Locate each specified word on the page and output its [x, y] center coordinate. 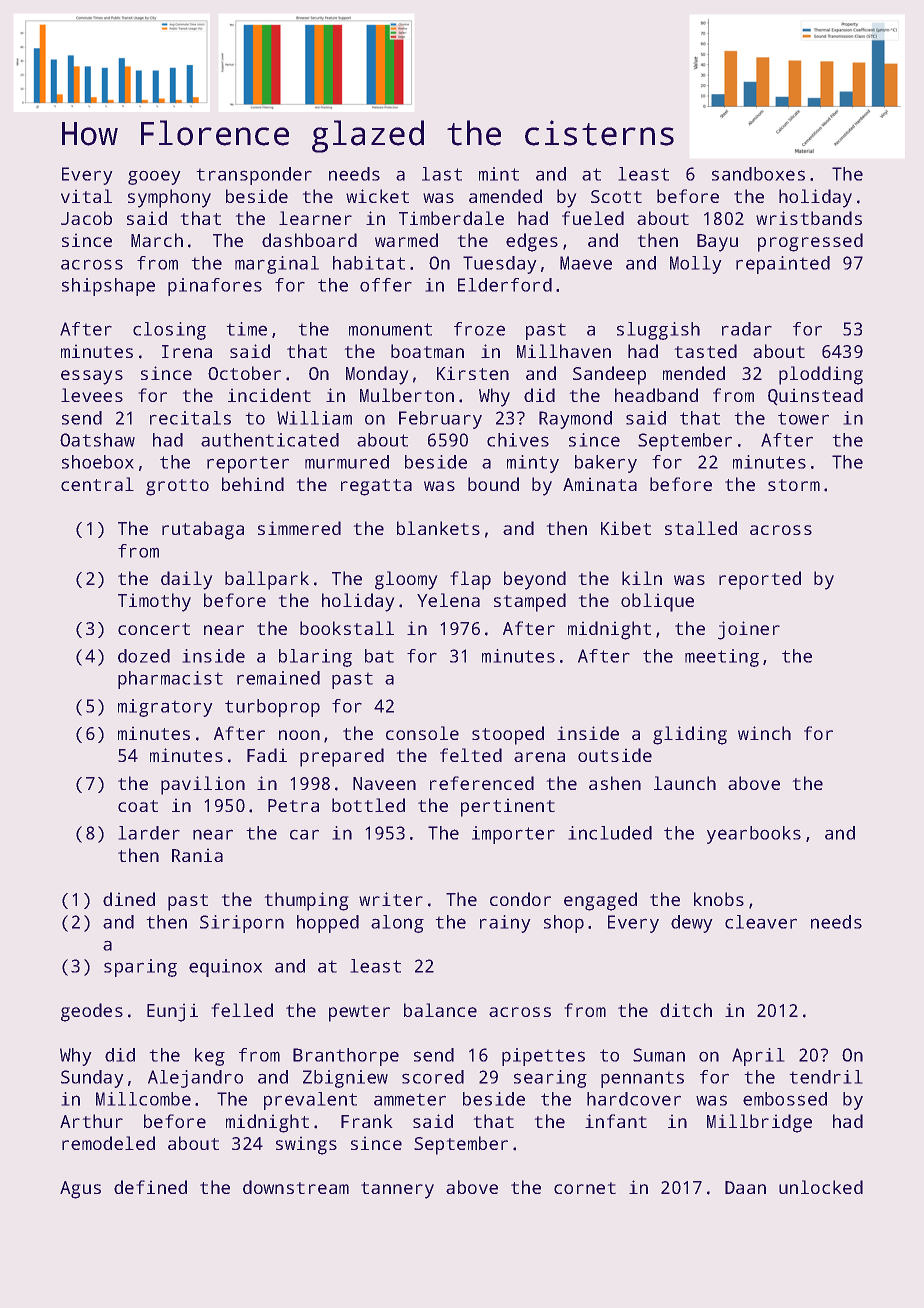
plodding [821, 375]
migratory [165, 708]
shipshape [108, 287]
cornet [585, 1188]
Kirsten [473, 373]
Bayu [717, 243]
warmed [406, 240]
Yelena [448, 600]
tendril [826, 1077]
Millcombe [143, 1099]
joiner [749, 630]
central [97, 484]
